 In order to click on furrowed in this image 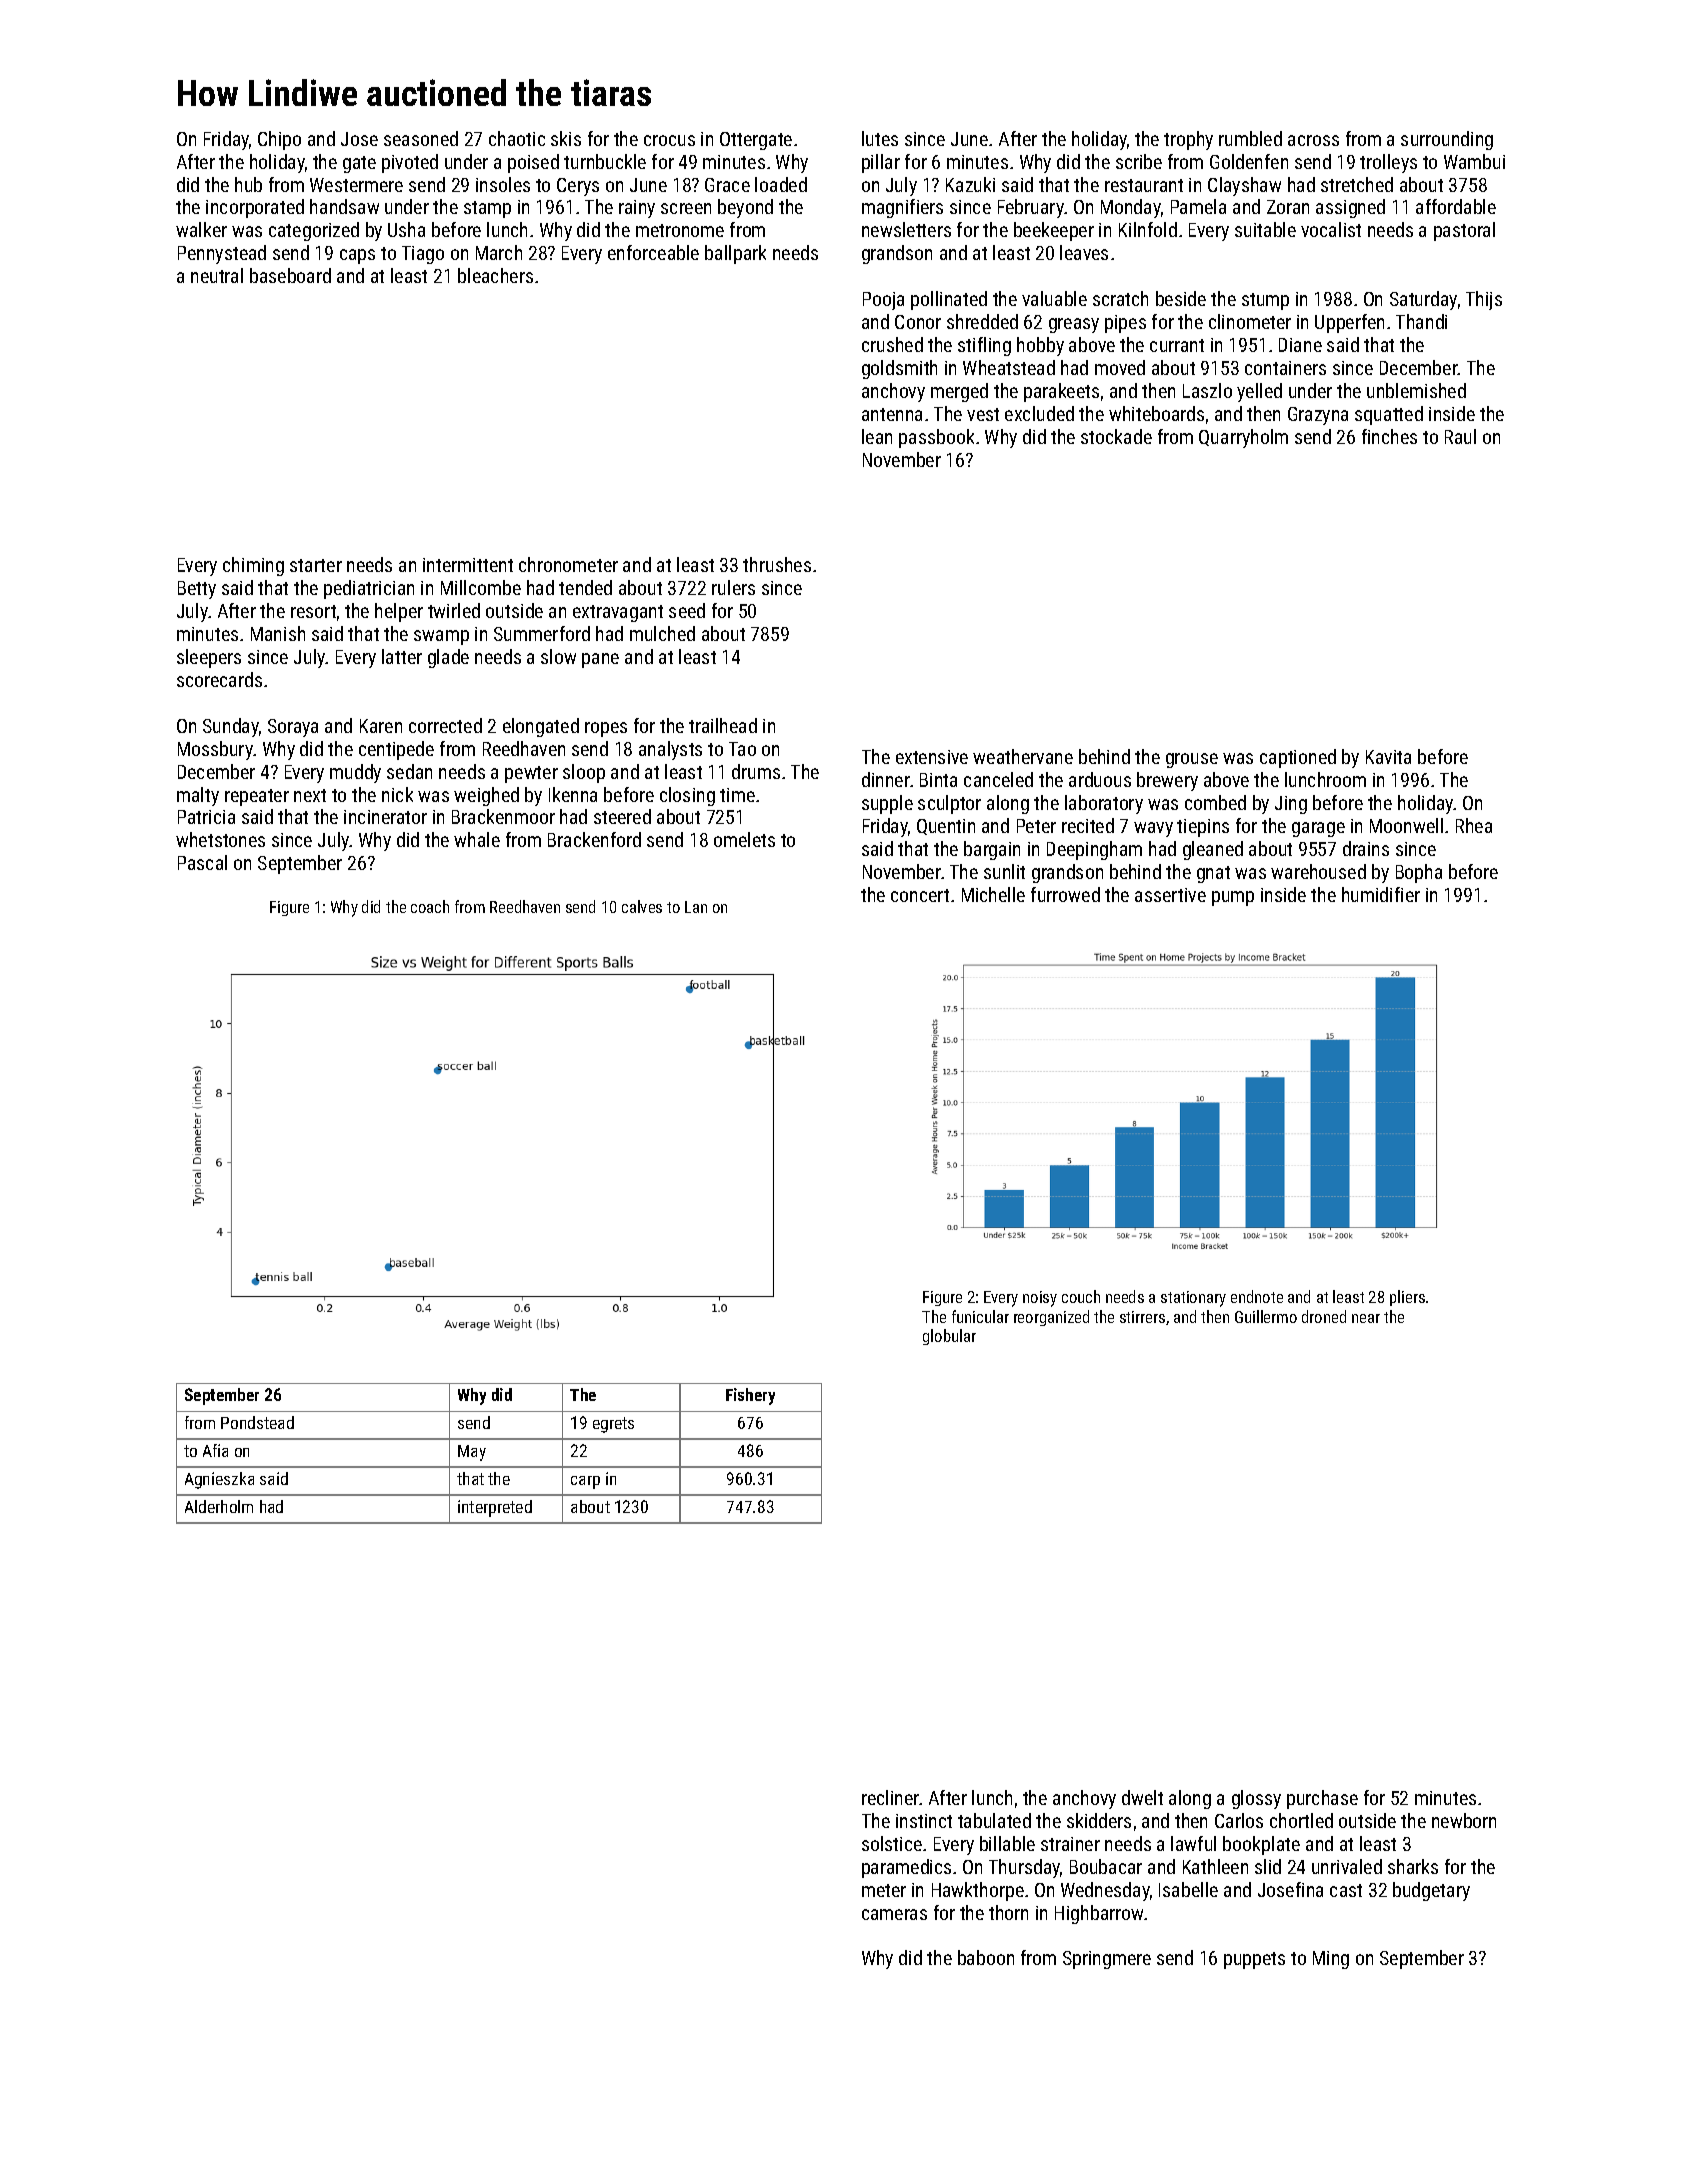, I will do `click(1065, 894)`.
